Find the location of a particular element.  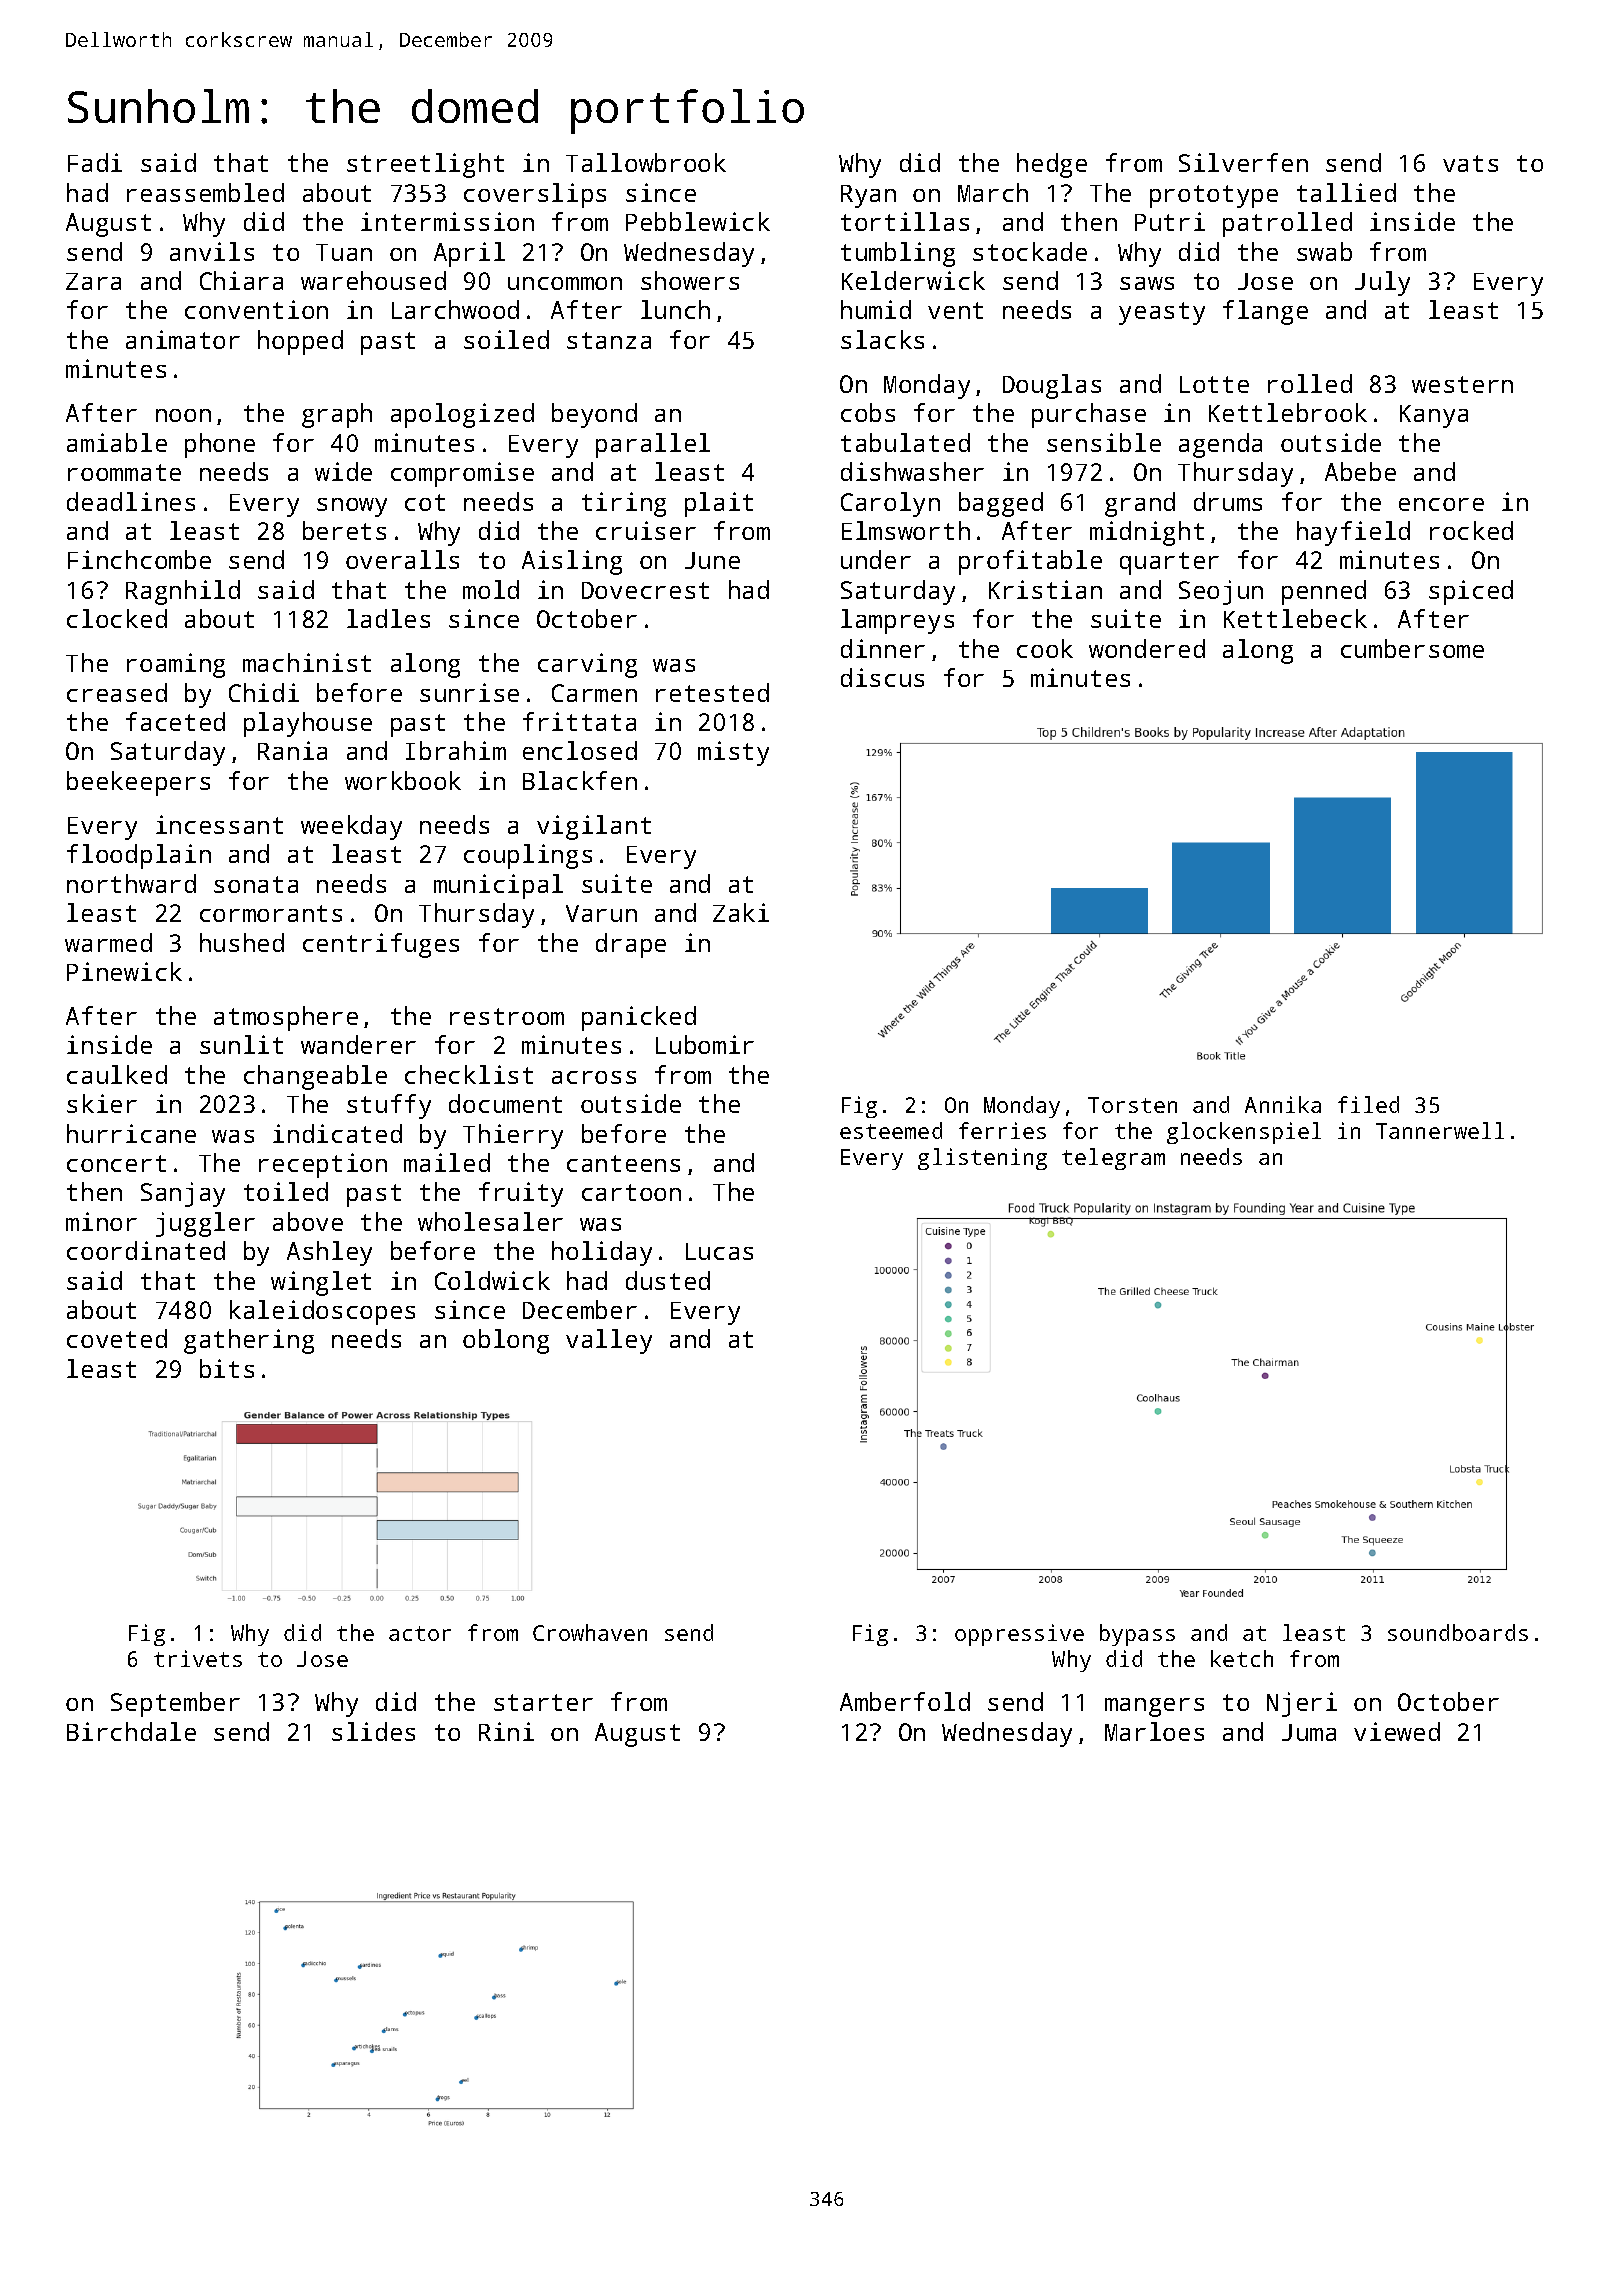

Kristian is located at coordinates (1045, 589).
